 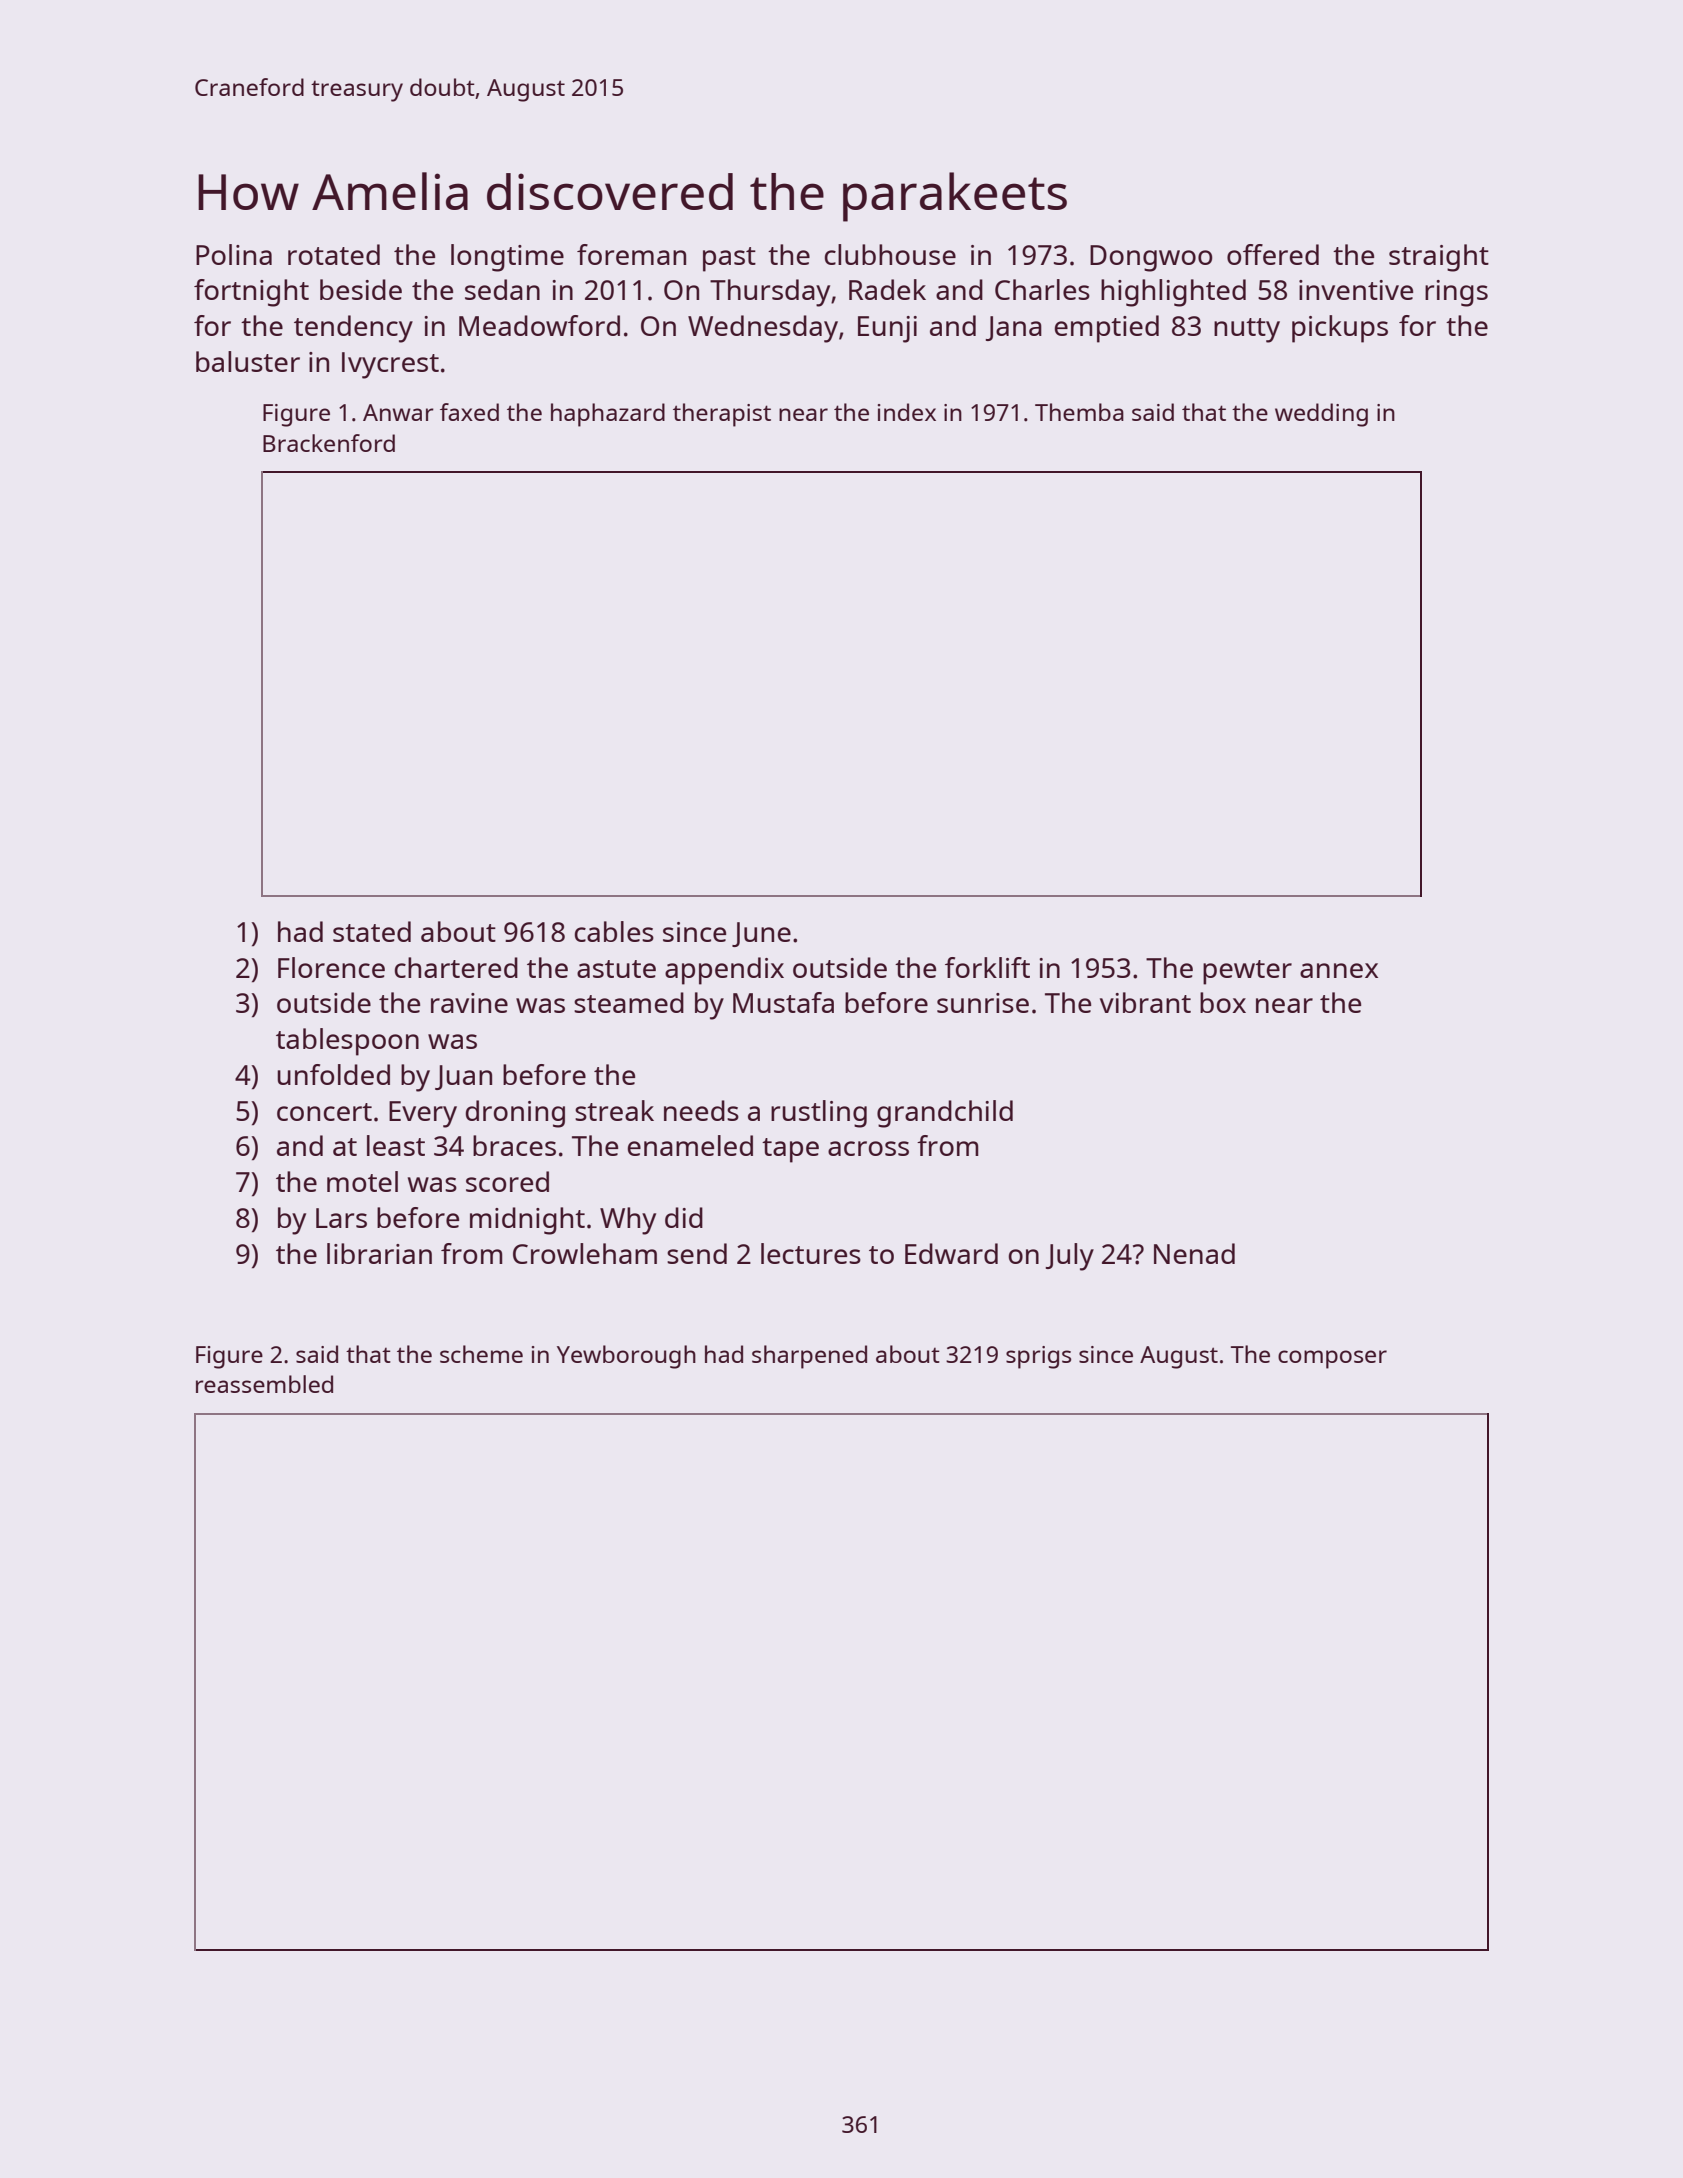 What do you see at coordinates (811, 1253) in the image?
I see `lectures` at bounding box center [811, 1253].
